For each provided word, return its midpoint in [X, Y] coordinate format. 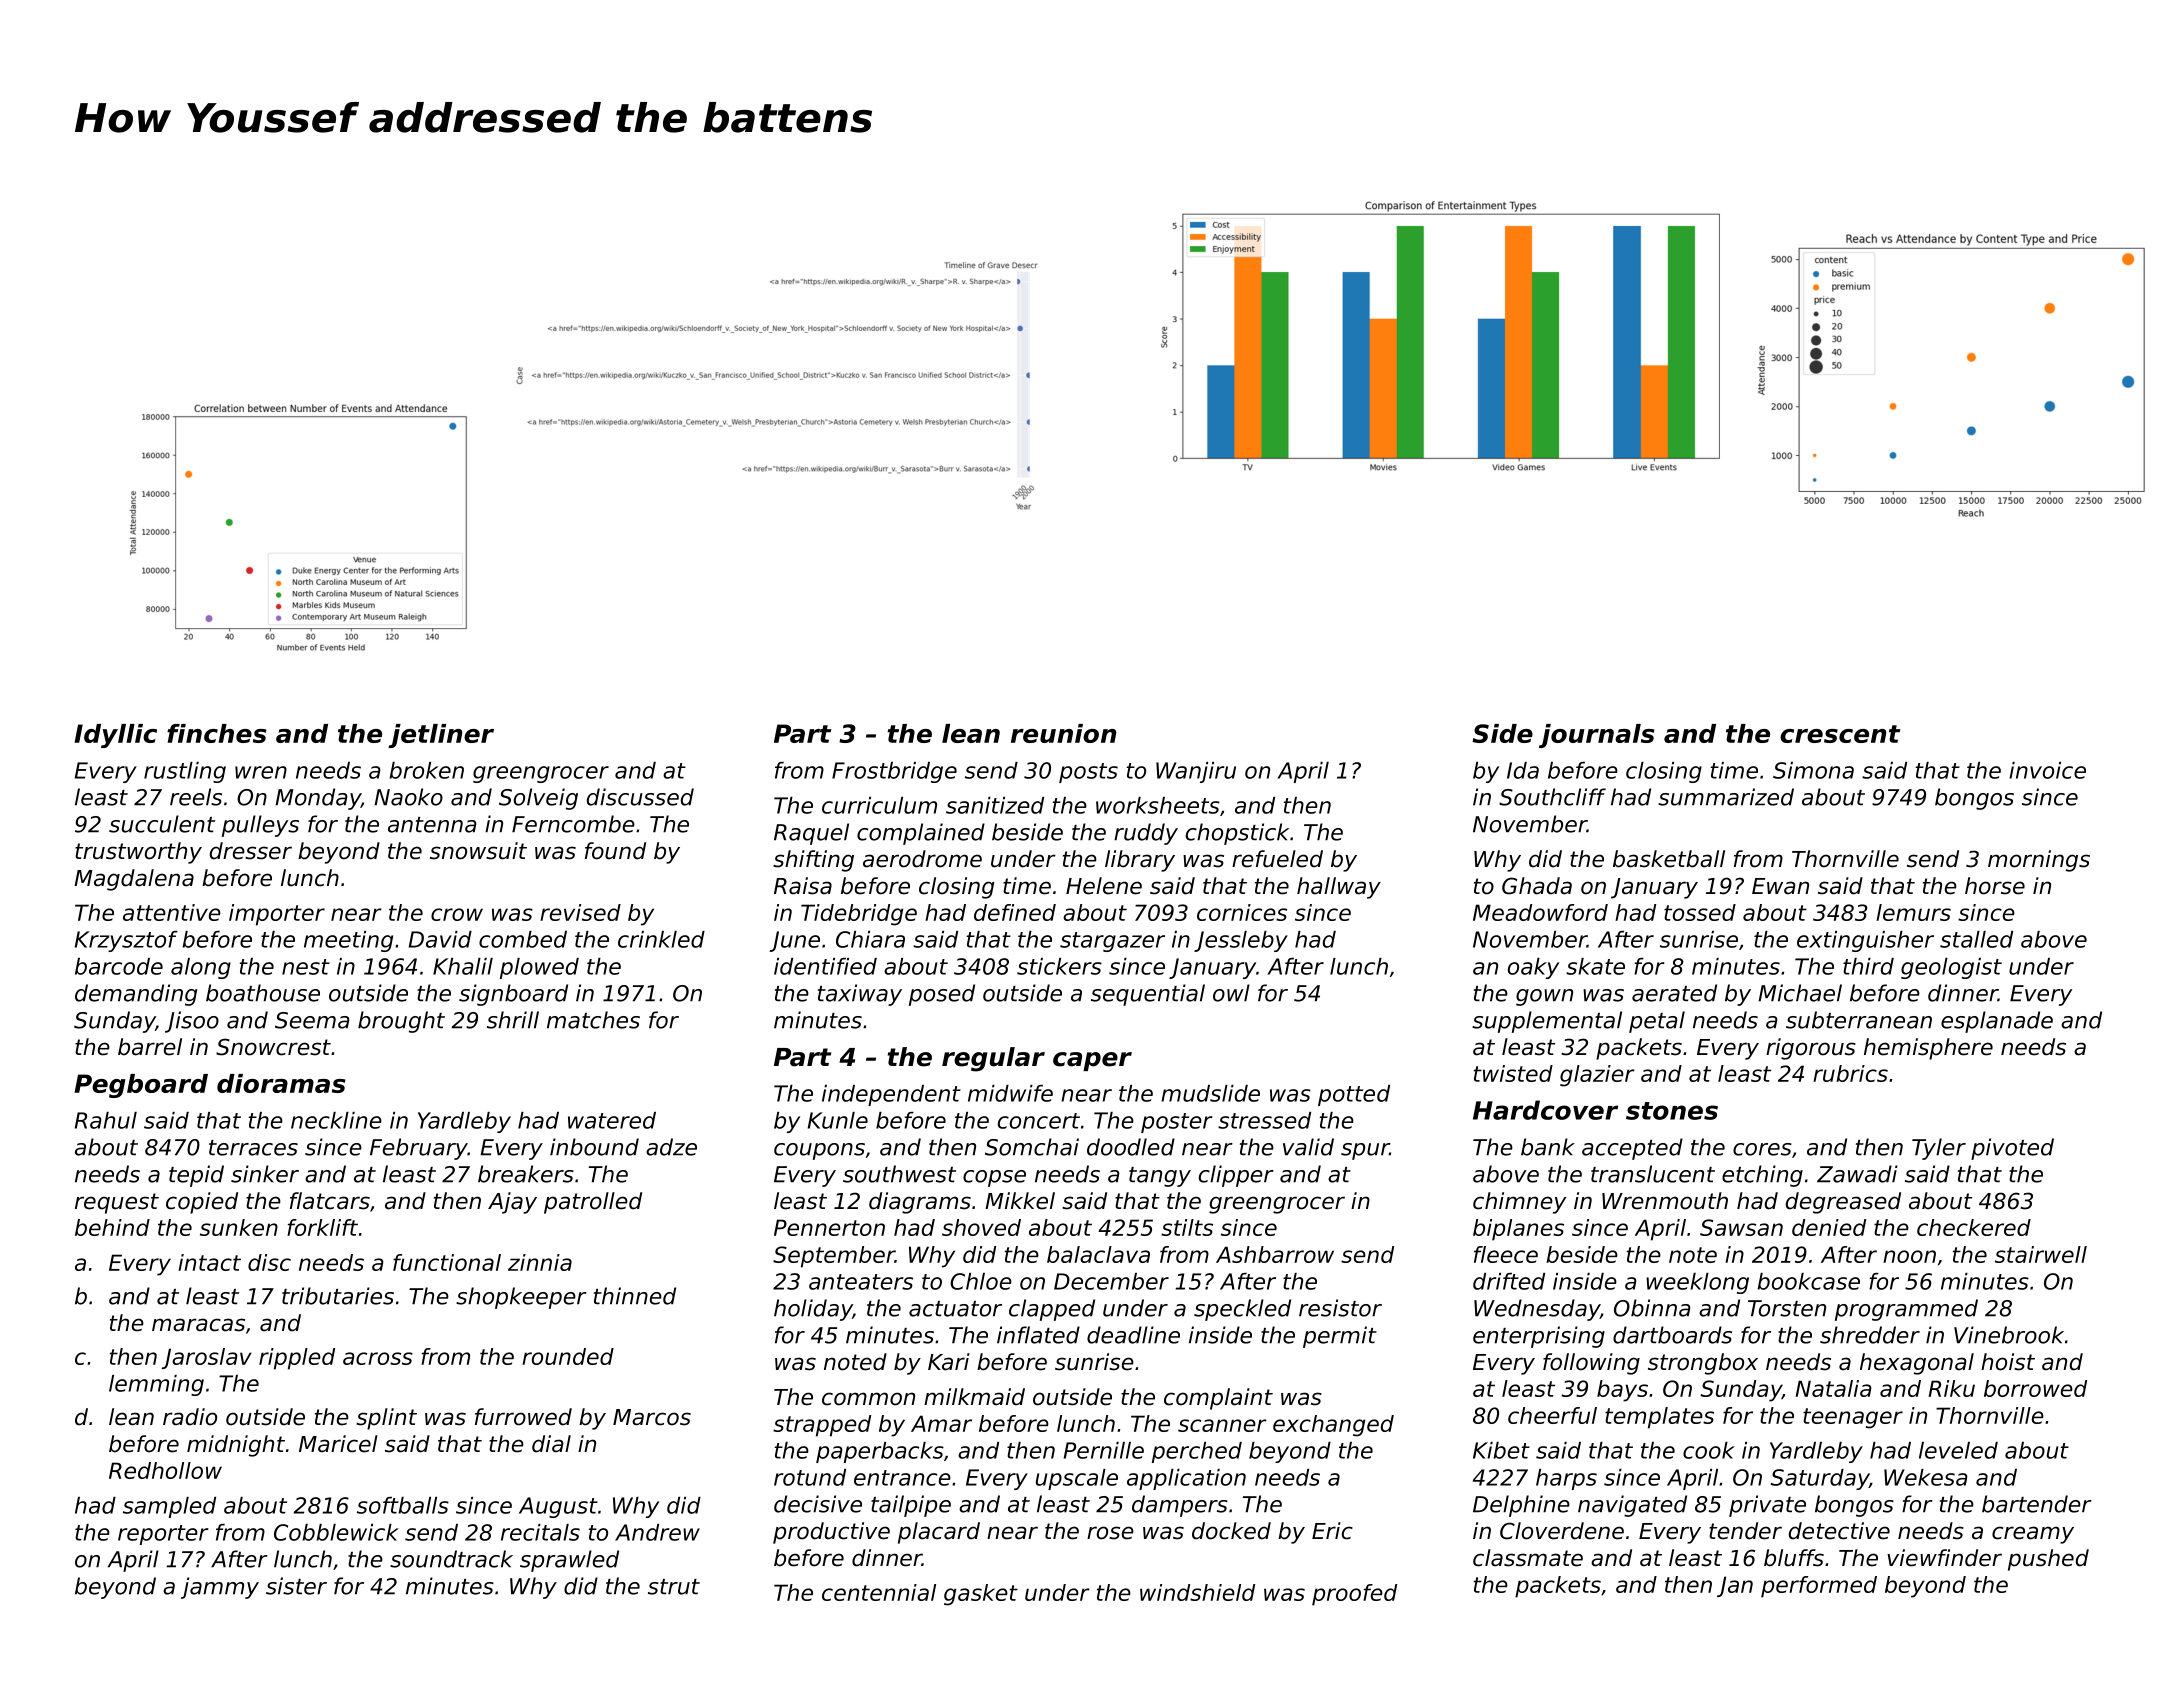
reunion [1063, 733]
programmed [1906, 1310]
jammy [220, 1588]
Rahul [106, 1120]
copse [994, 1178]
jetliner [441, 736]
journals [1596, 736]
